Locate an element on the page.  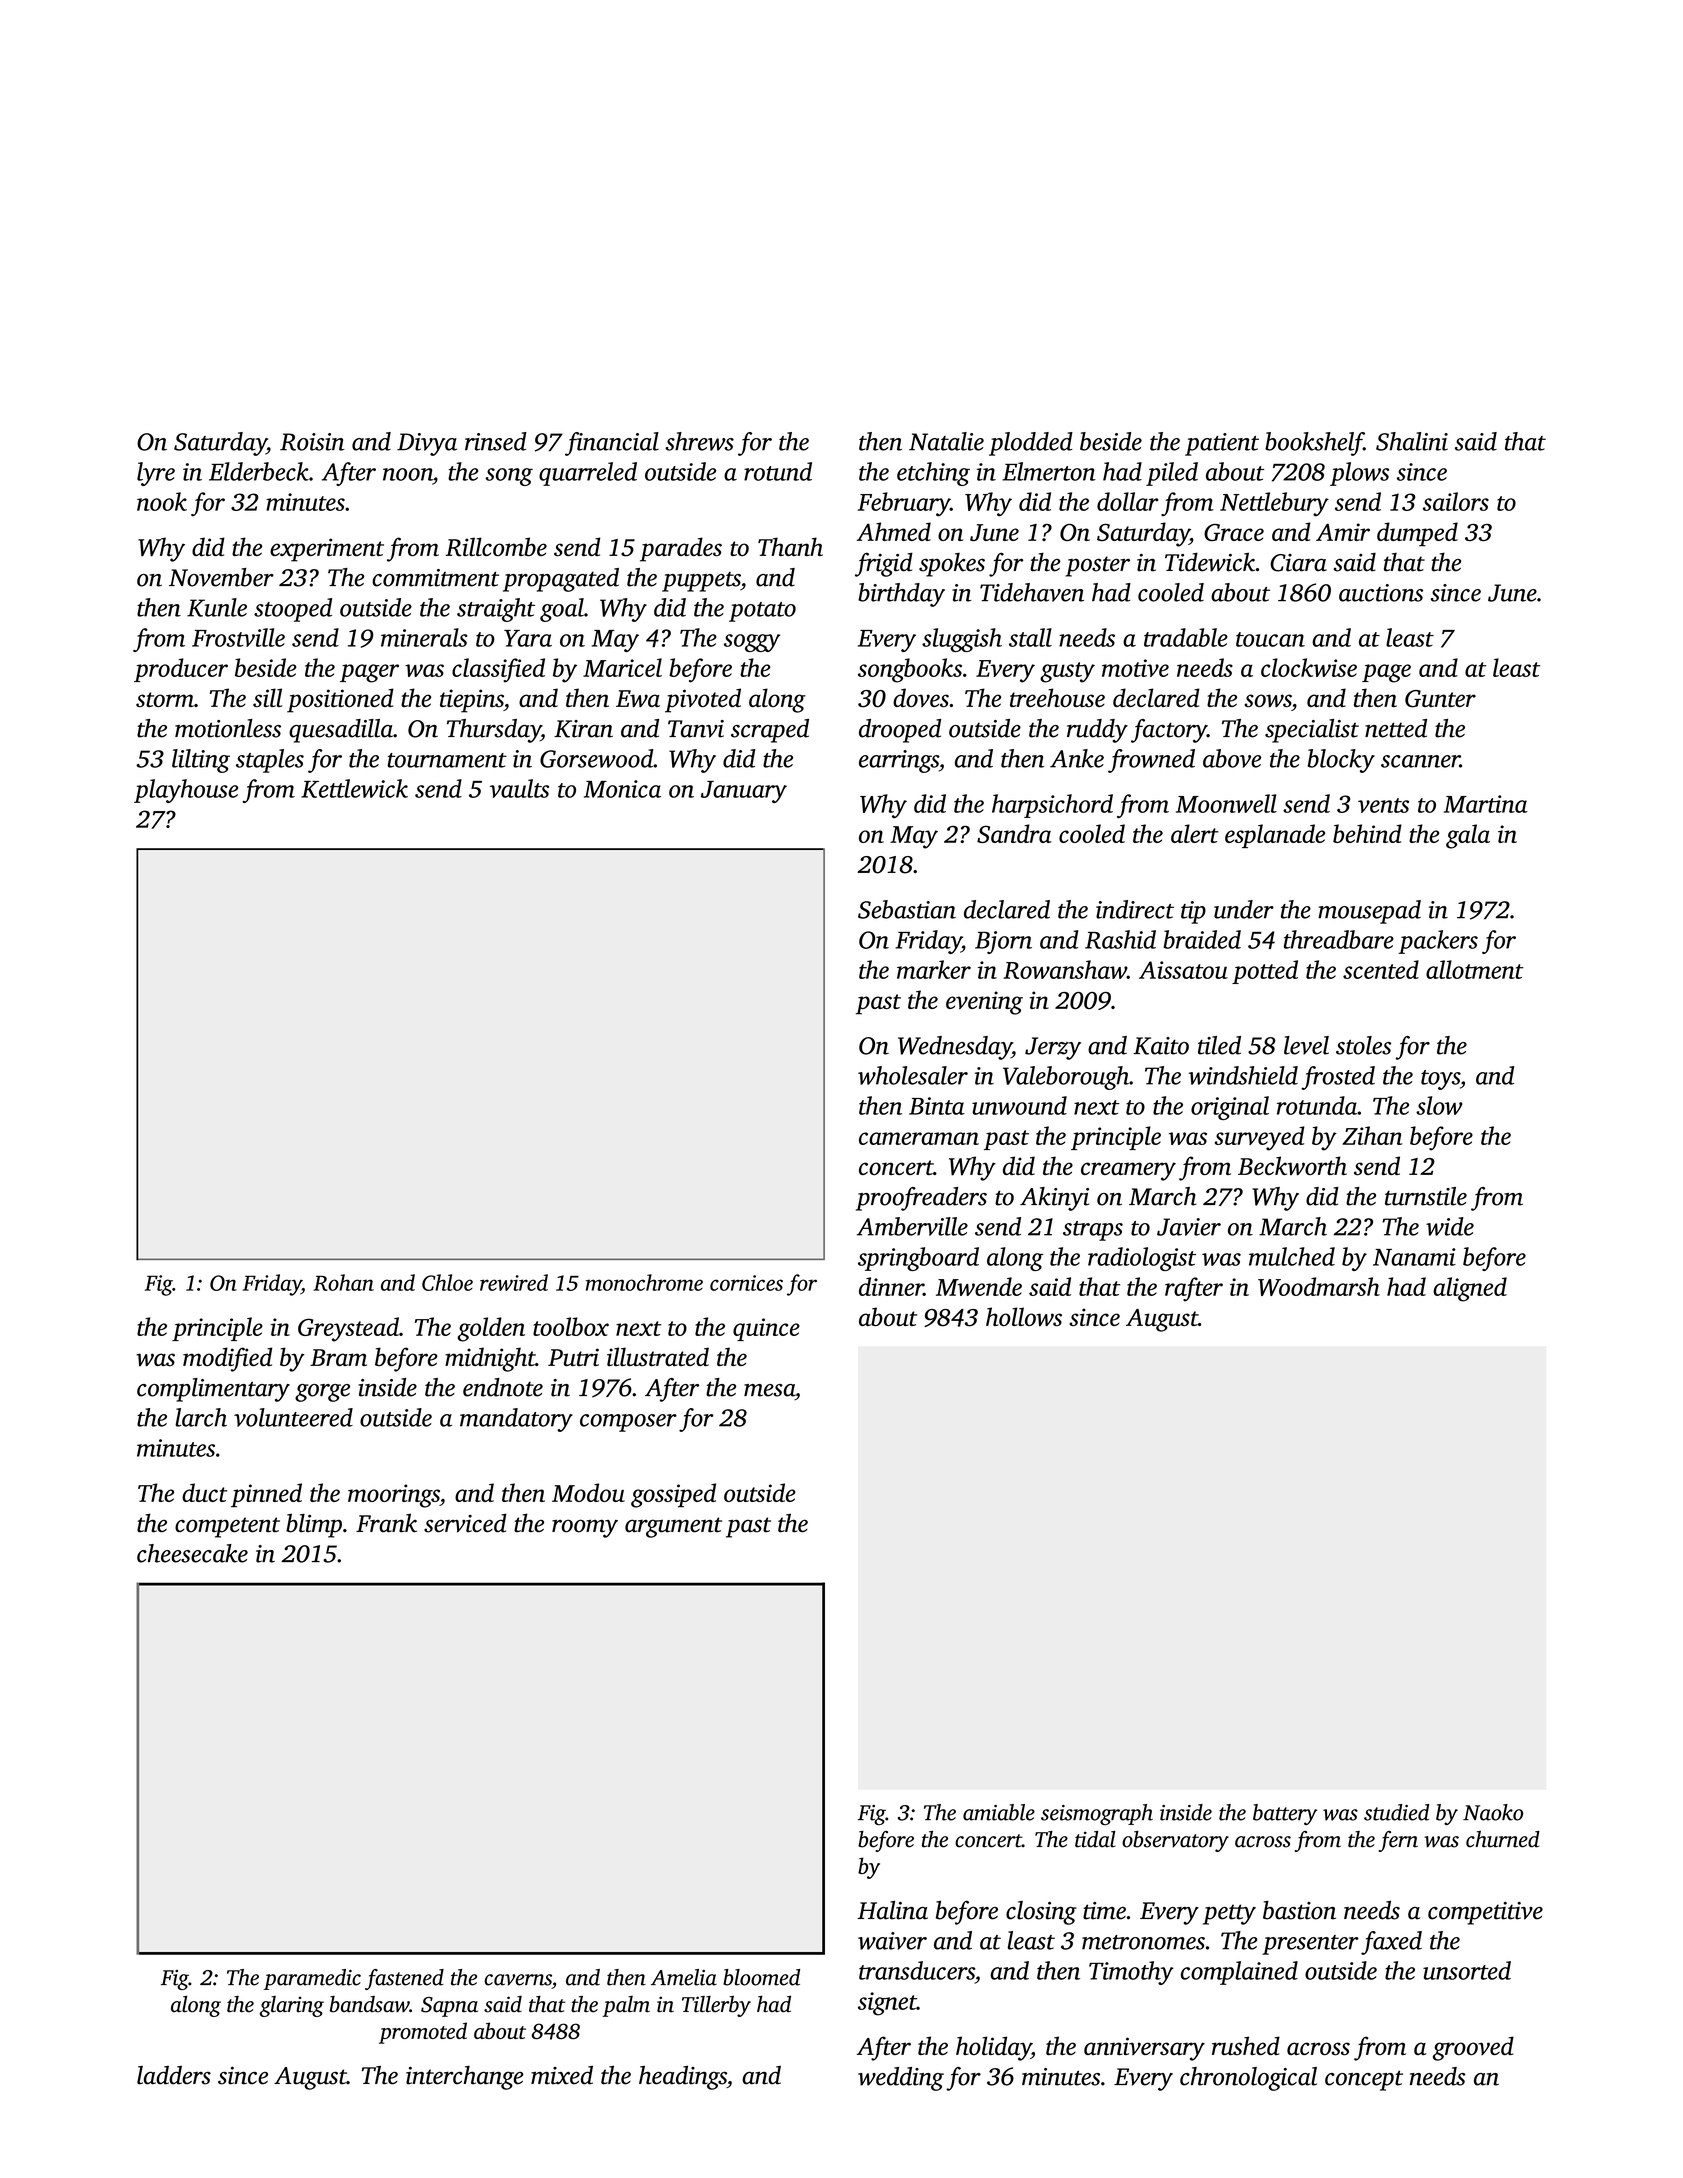
paramedic is located at coordinates (312, 1979).
